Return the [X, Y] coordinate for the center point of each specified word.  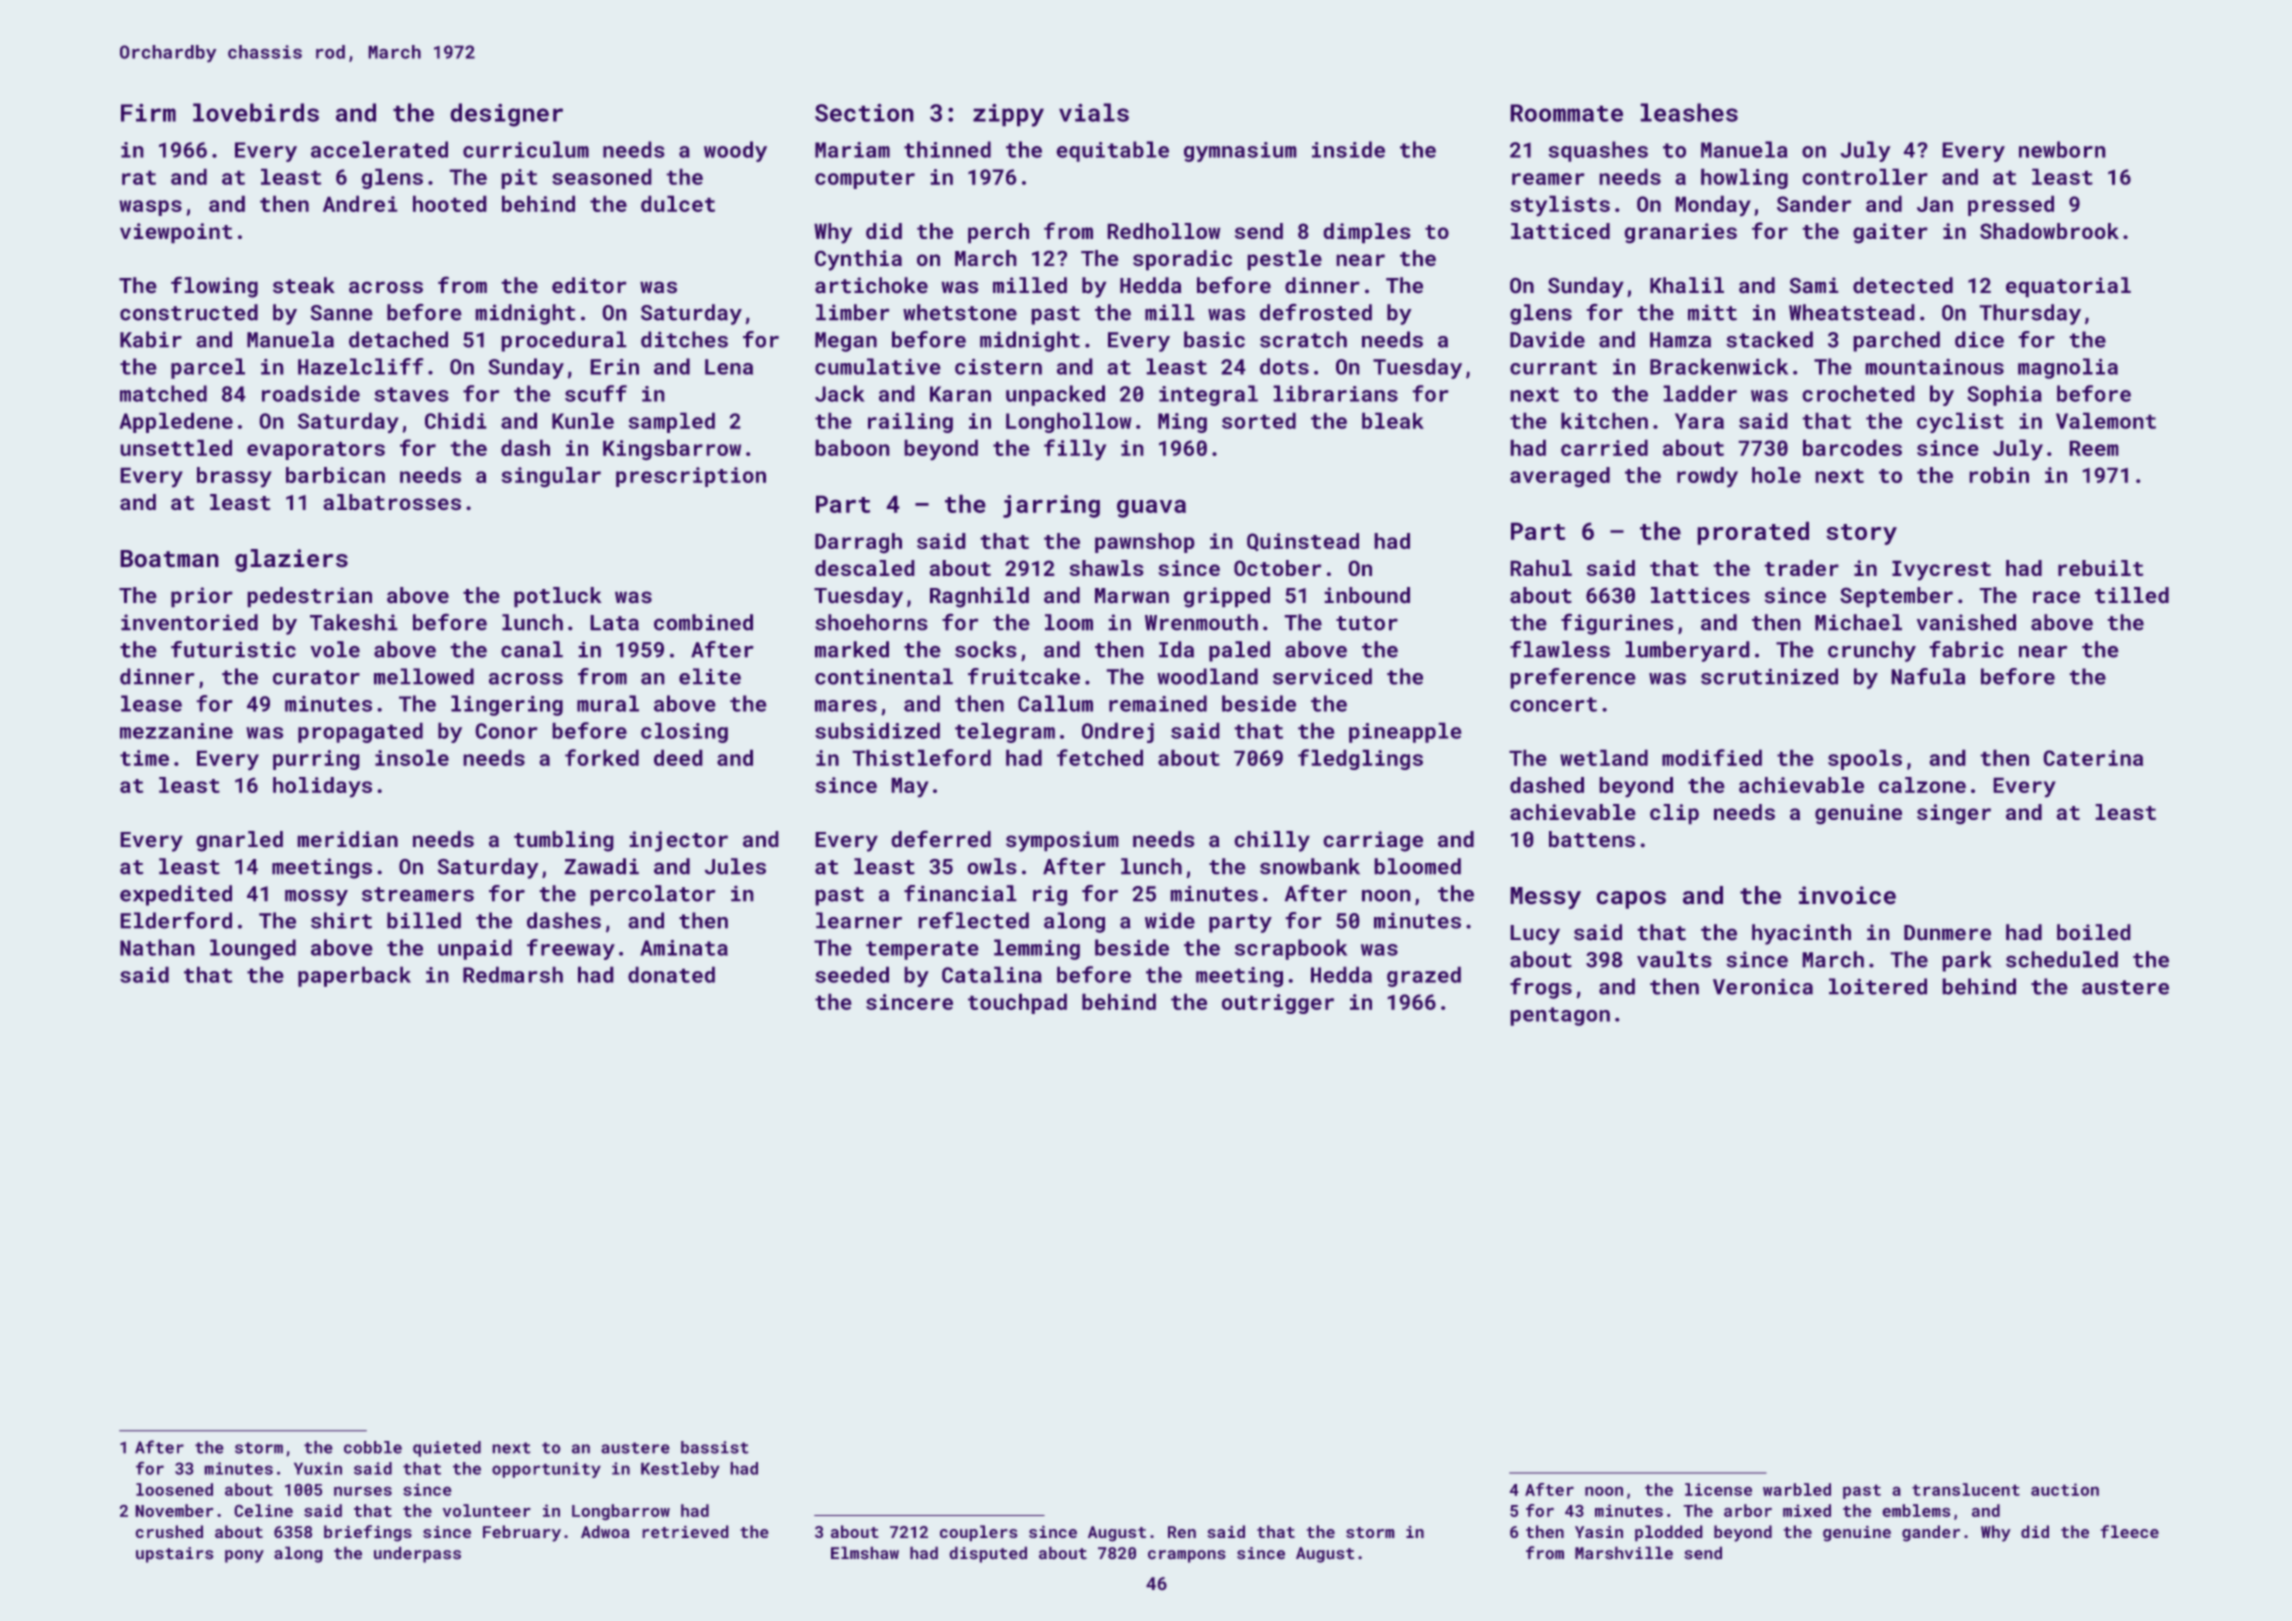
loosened [174, 1489]
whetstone [960, 312]
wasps [150, 208]
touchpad [1017, 1003]
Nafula [1928, 676]
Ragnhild [979, 597]
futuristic [233, 649]
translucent [1966, 1489]
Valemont [2106, 420]
